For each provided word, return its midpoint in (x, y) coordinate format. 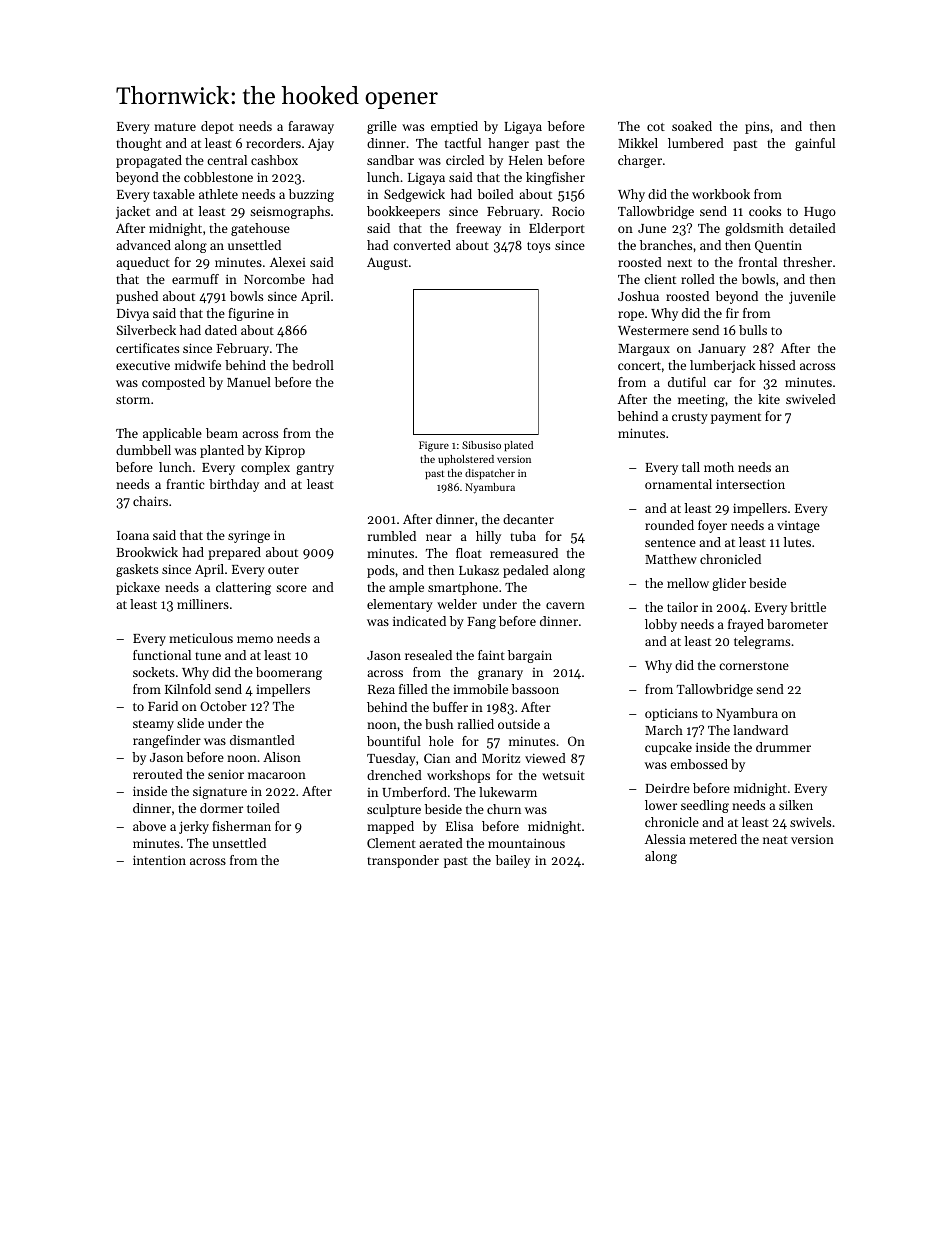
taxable (174, 194)
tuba (523, 536)
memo (255, 639)
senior (226, 774)
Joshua (638, 296)
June (652, 228)
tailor (682, 607)
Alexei (288, 262)
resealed (428, 655)
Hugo (820, 213)
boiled (496, 194)
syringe (249, 536)
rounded (669, 525)
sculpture (394, 810)
